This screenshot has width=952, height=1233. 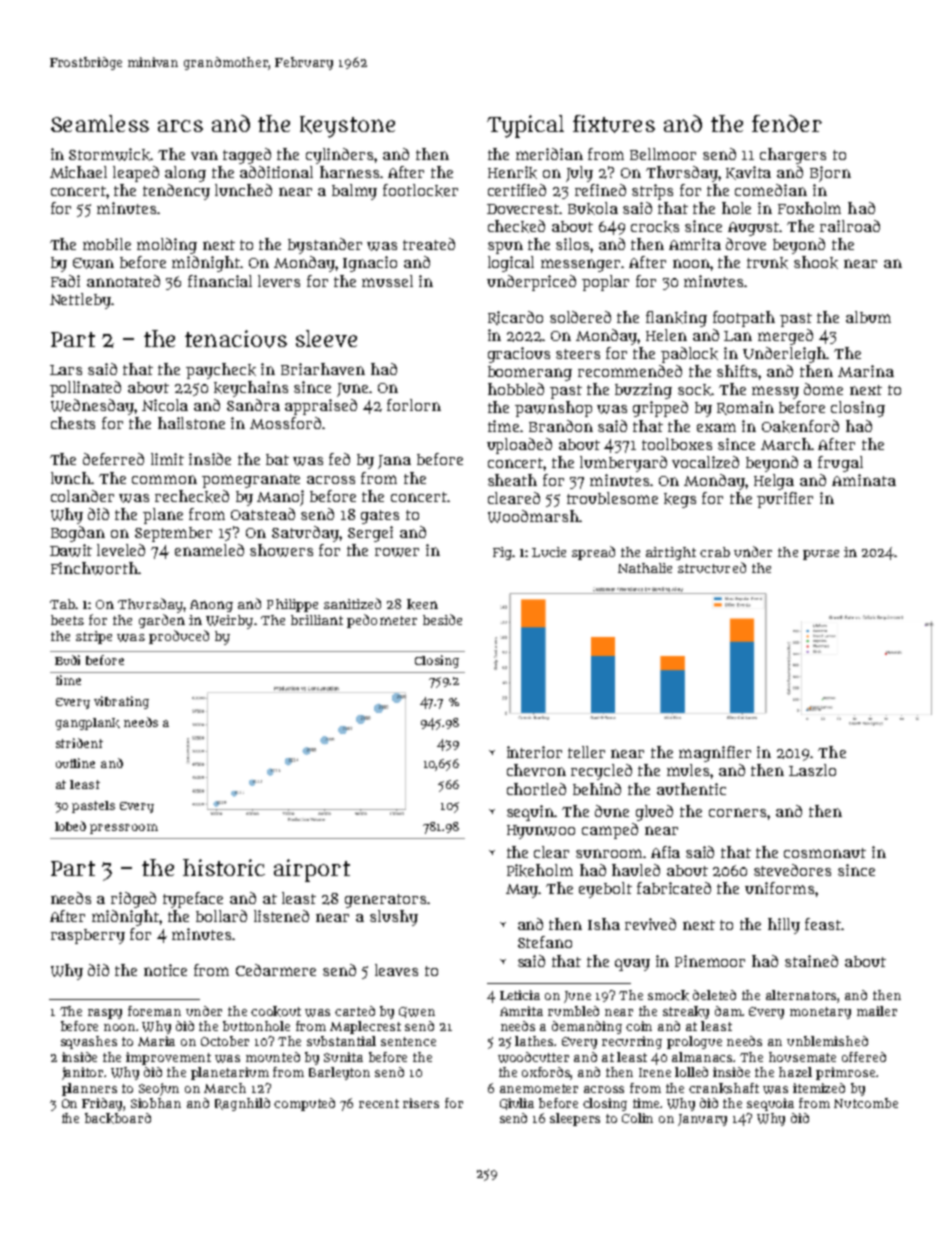 I want to click on Ragnhild, so click(x=242, y=1104).
